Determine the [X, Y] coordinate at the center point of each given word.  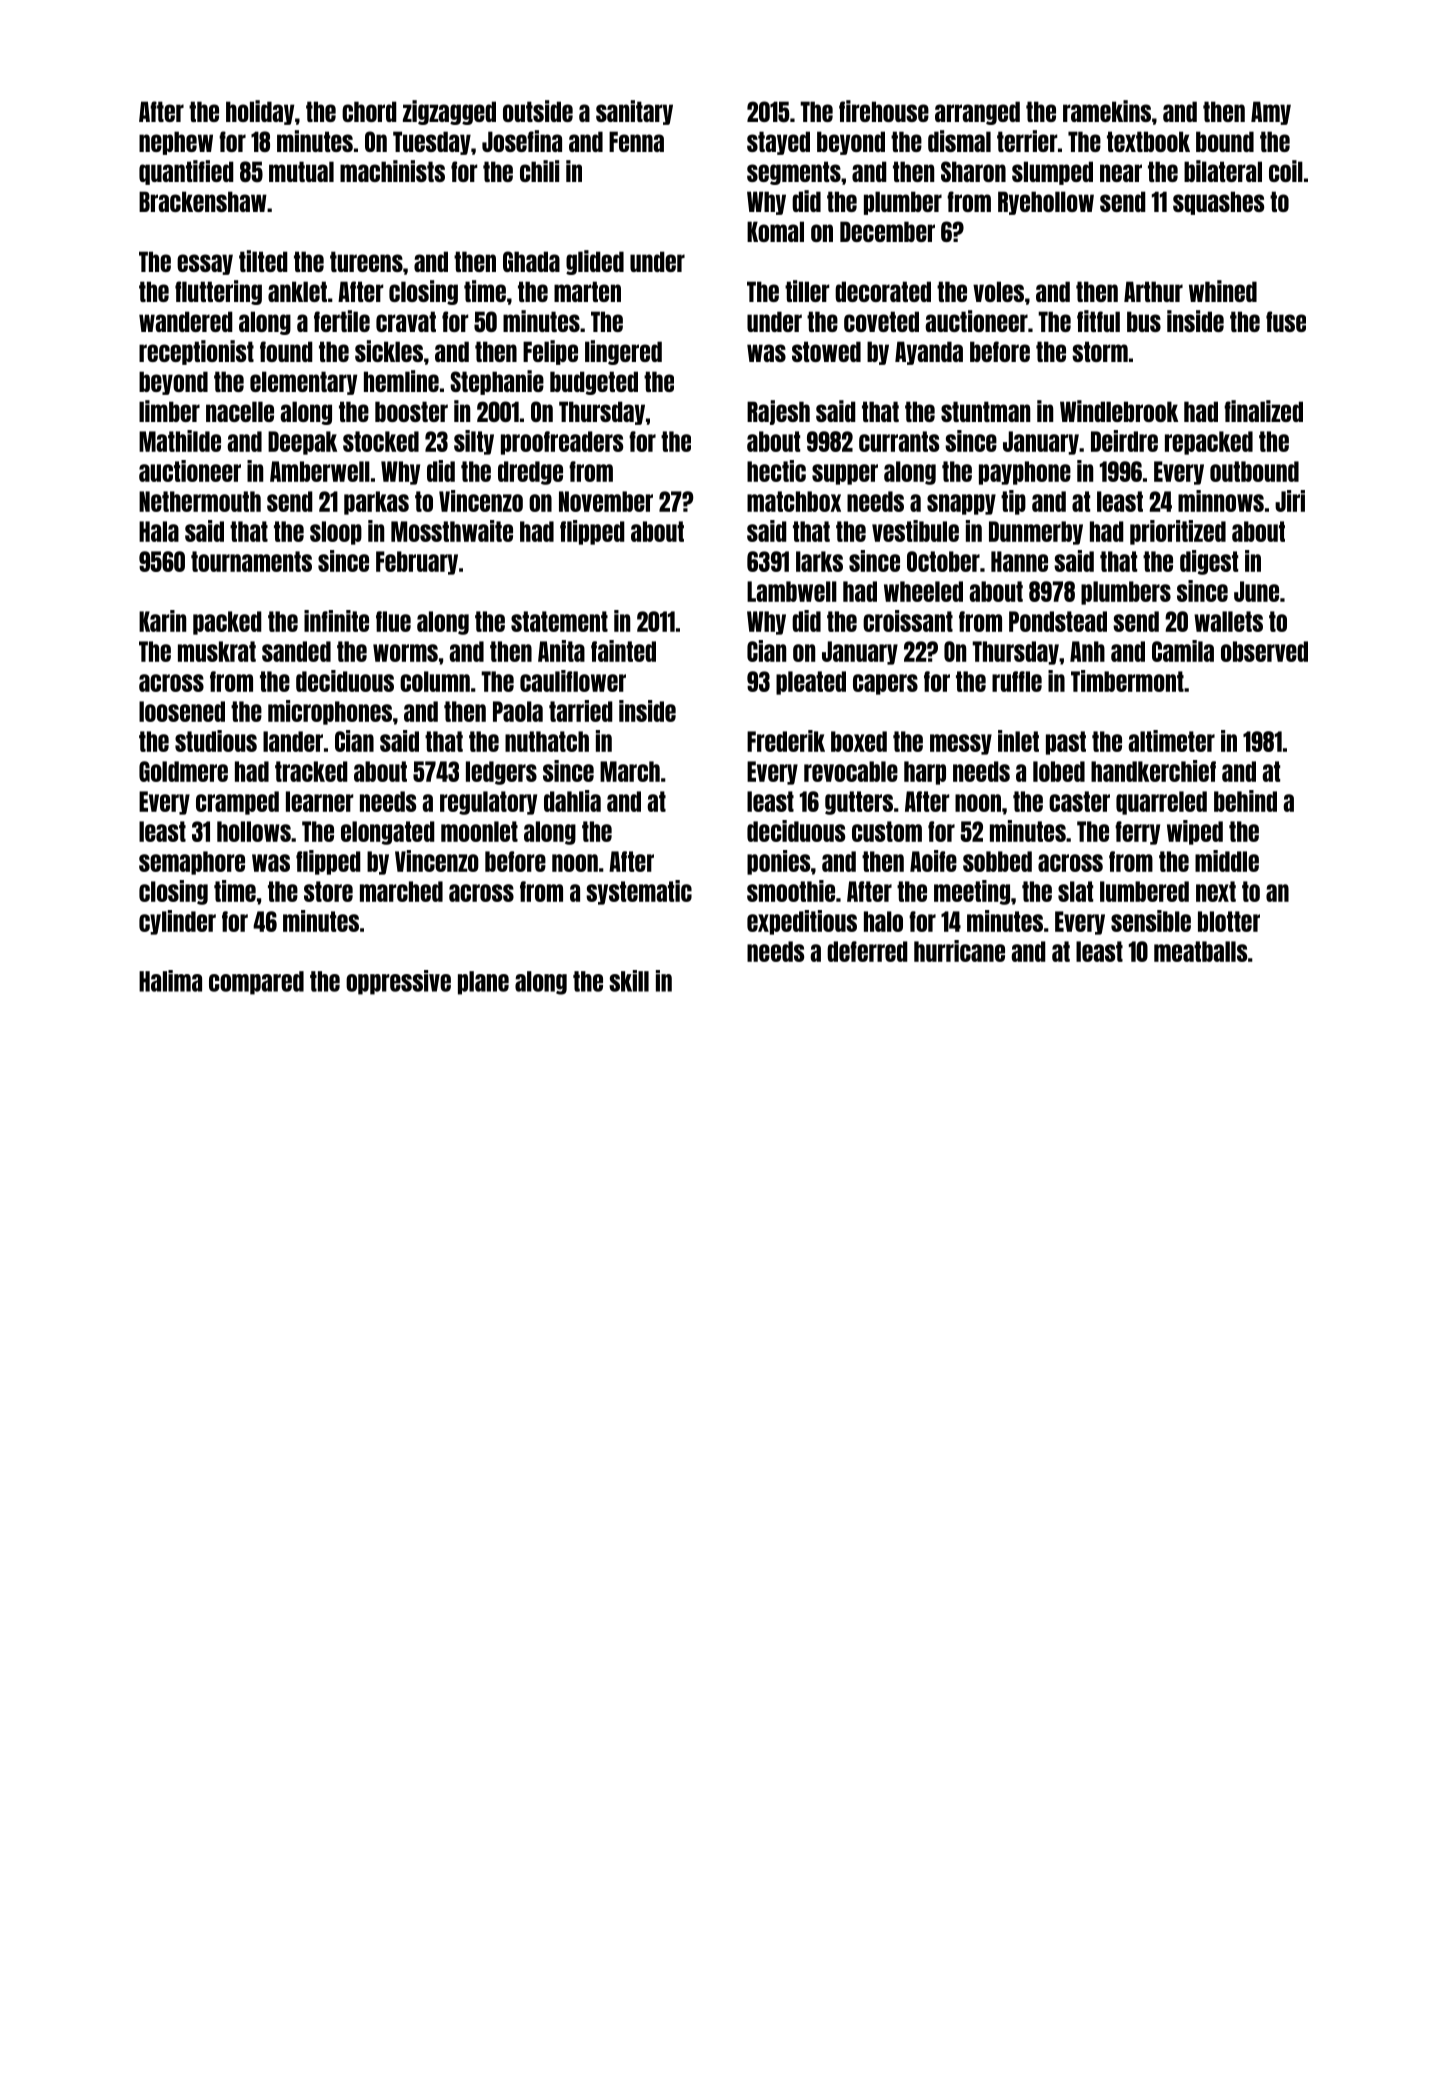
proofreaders [562, 443]
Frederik [786, 741]
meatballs [1200, 951]
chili [539, 171]
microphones [330, 712]
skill [629, 981]
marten [587, 291]
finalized [1263, 411]
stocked [381, 441]
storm [1100, 351]
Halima [170, 981]
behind [1245, 801]
